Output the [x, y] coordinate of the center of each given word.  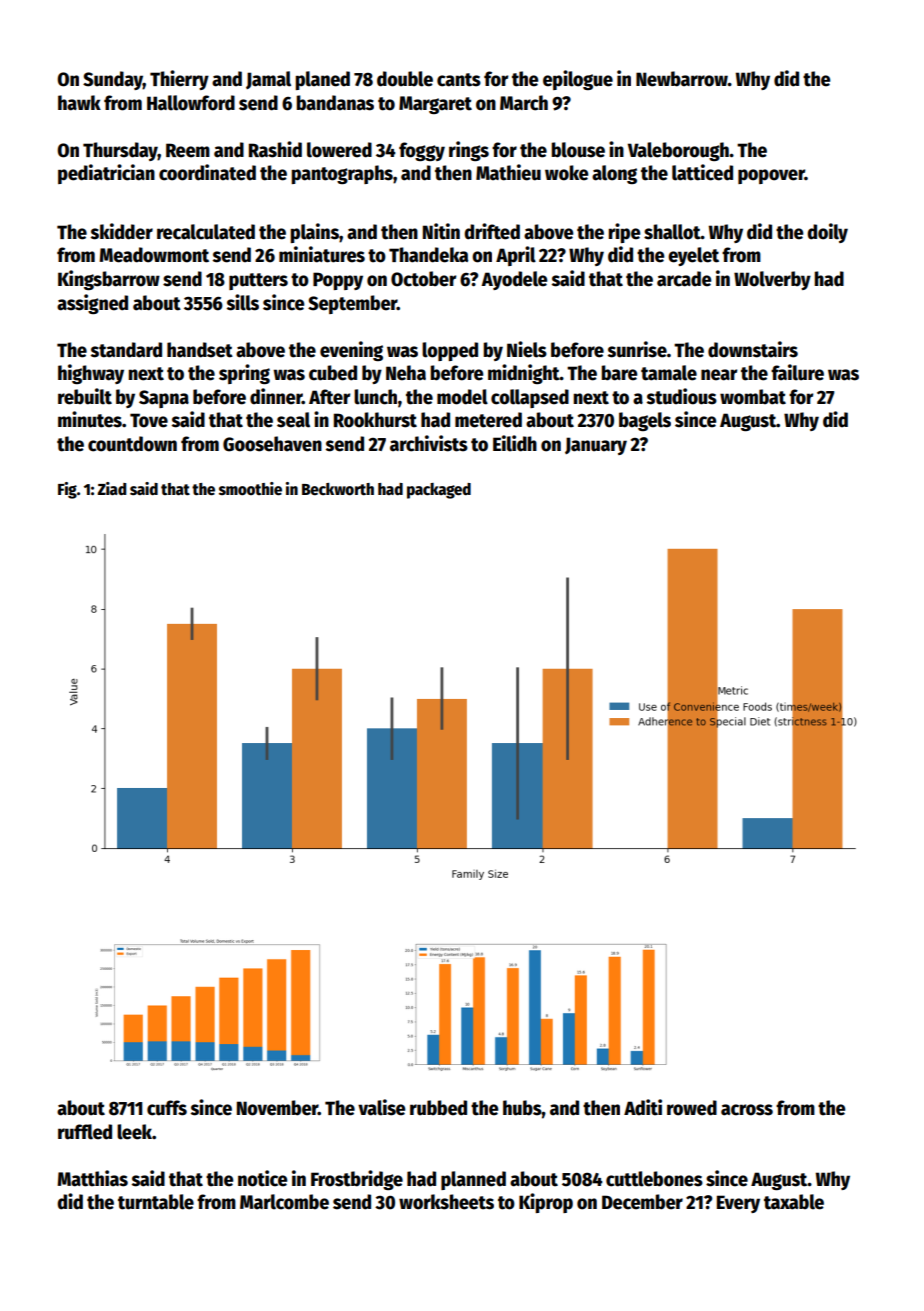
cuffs [167, 1108]
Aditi [643, 1107]
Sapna [164, 399]
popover [771, 176]
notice [263, 1178]
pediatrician [106, 174]
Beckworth [338, 489]
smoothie [250, 489]
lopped [450, 351]
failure [797, 372]
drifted [492, 231]
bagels [645, 421]
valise [382, 1107]
